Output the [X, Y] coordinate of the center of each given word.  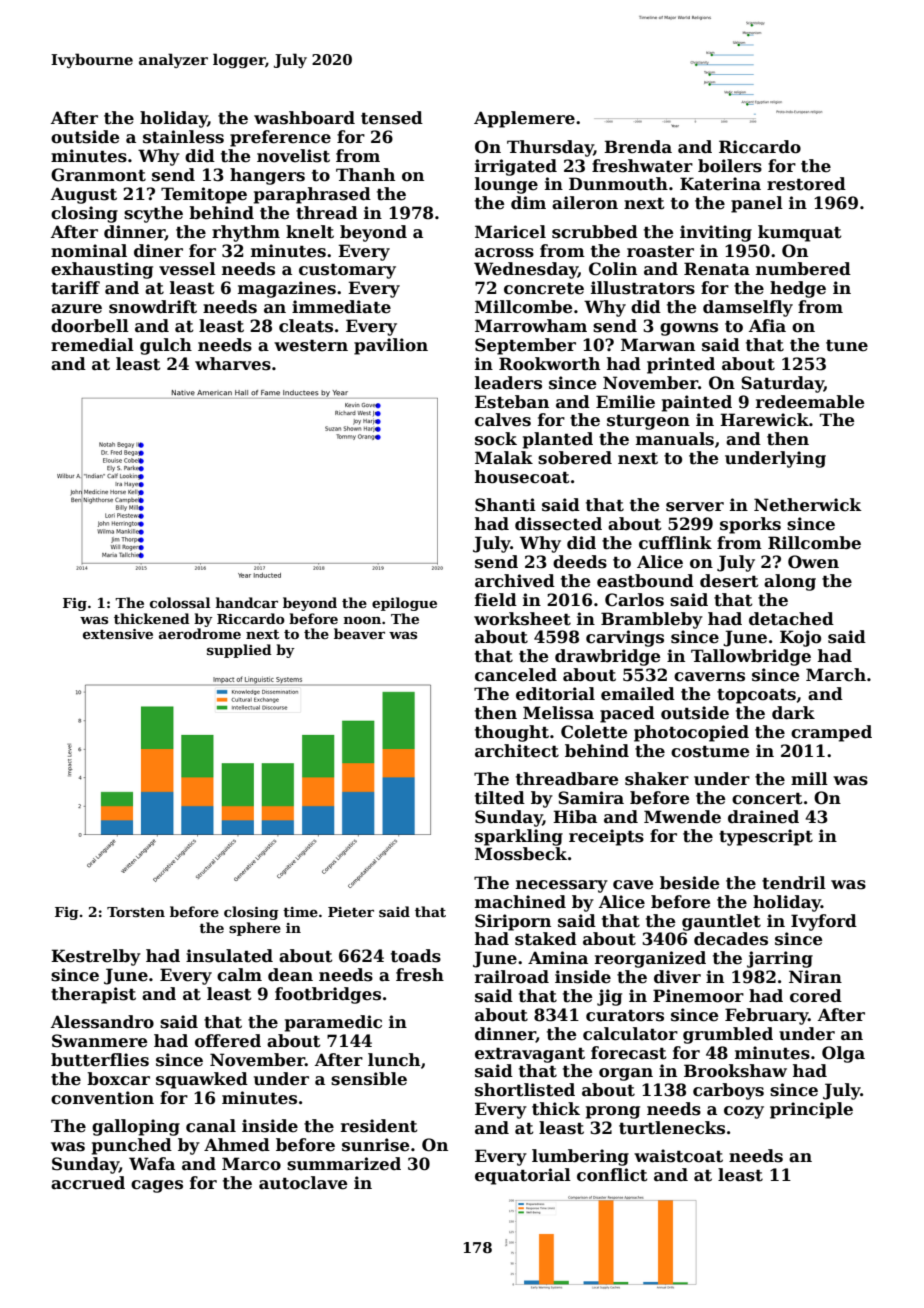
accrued [88, 1183]
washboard [304, 118]
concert [767, 798]
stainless [183, 137]
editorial [555, 694]
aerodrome [200, 633]
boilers [730, 166]
